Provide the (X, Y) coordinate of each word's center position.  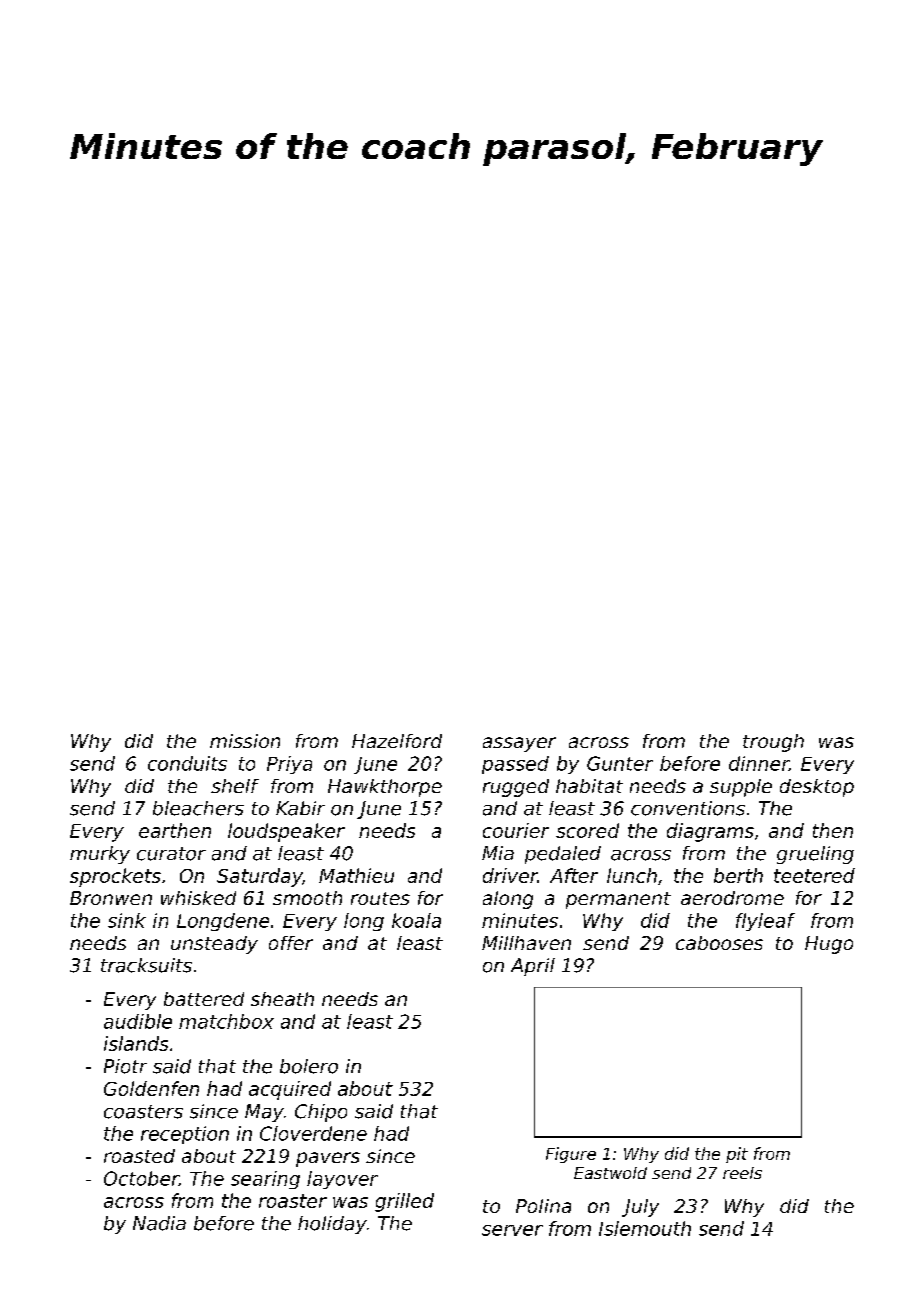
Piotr (125, 1066)
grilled (404, 1202)
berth (738, 875)
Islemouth (645, 1228)
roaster (293, 1201)
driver (510, 875)
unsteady (214, 945)
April (533, 967)
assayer (519, 744)
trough (773, 743)
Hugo (829, 945)
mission (245, 741)
